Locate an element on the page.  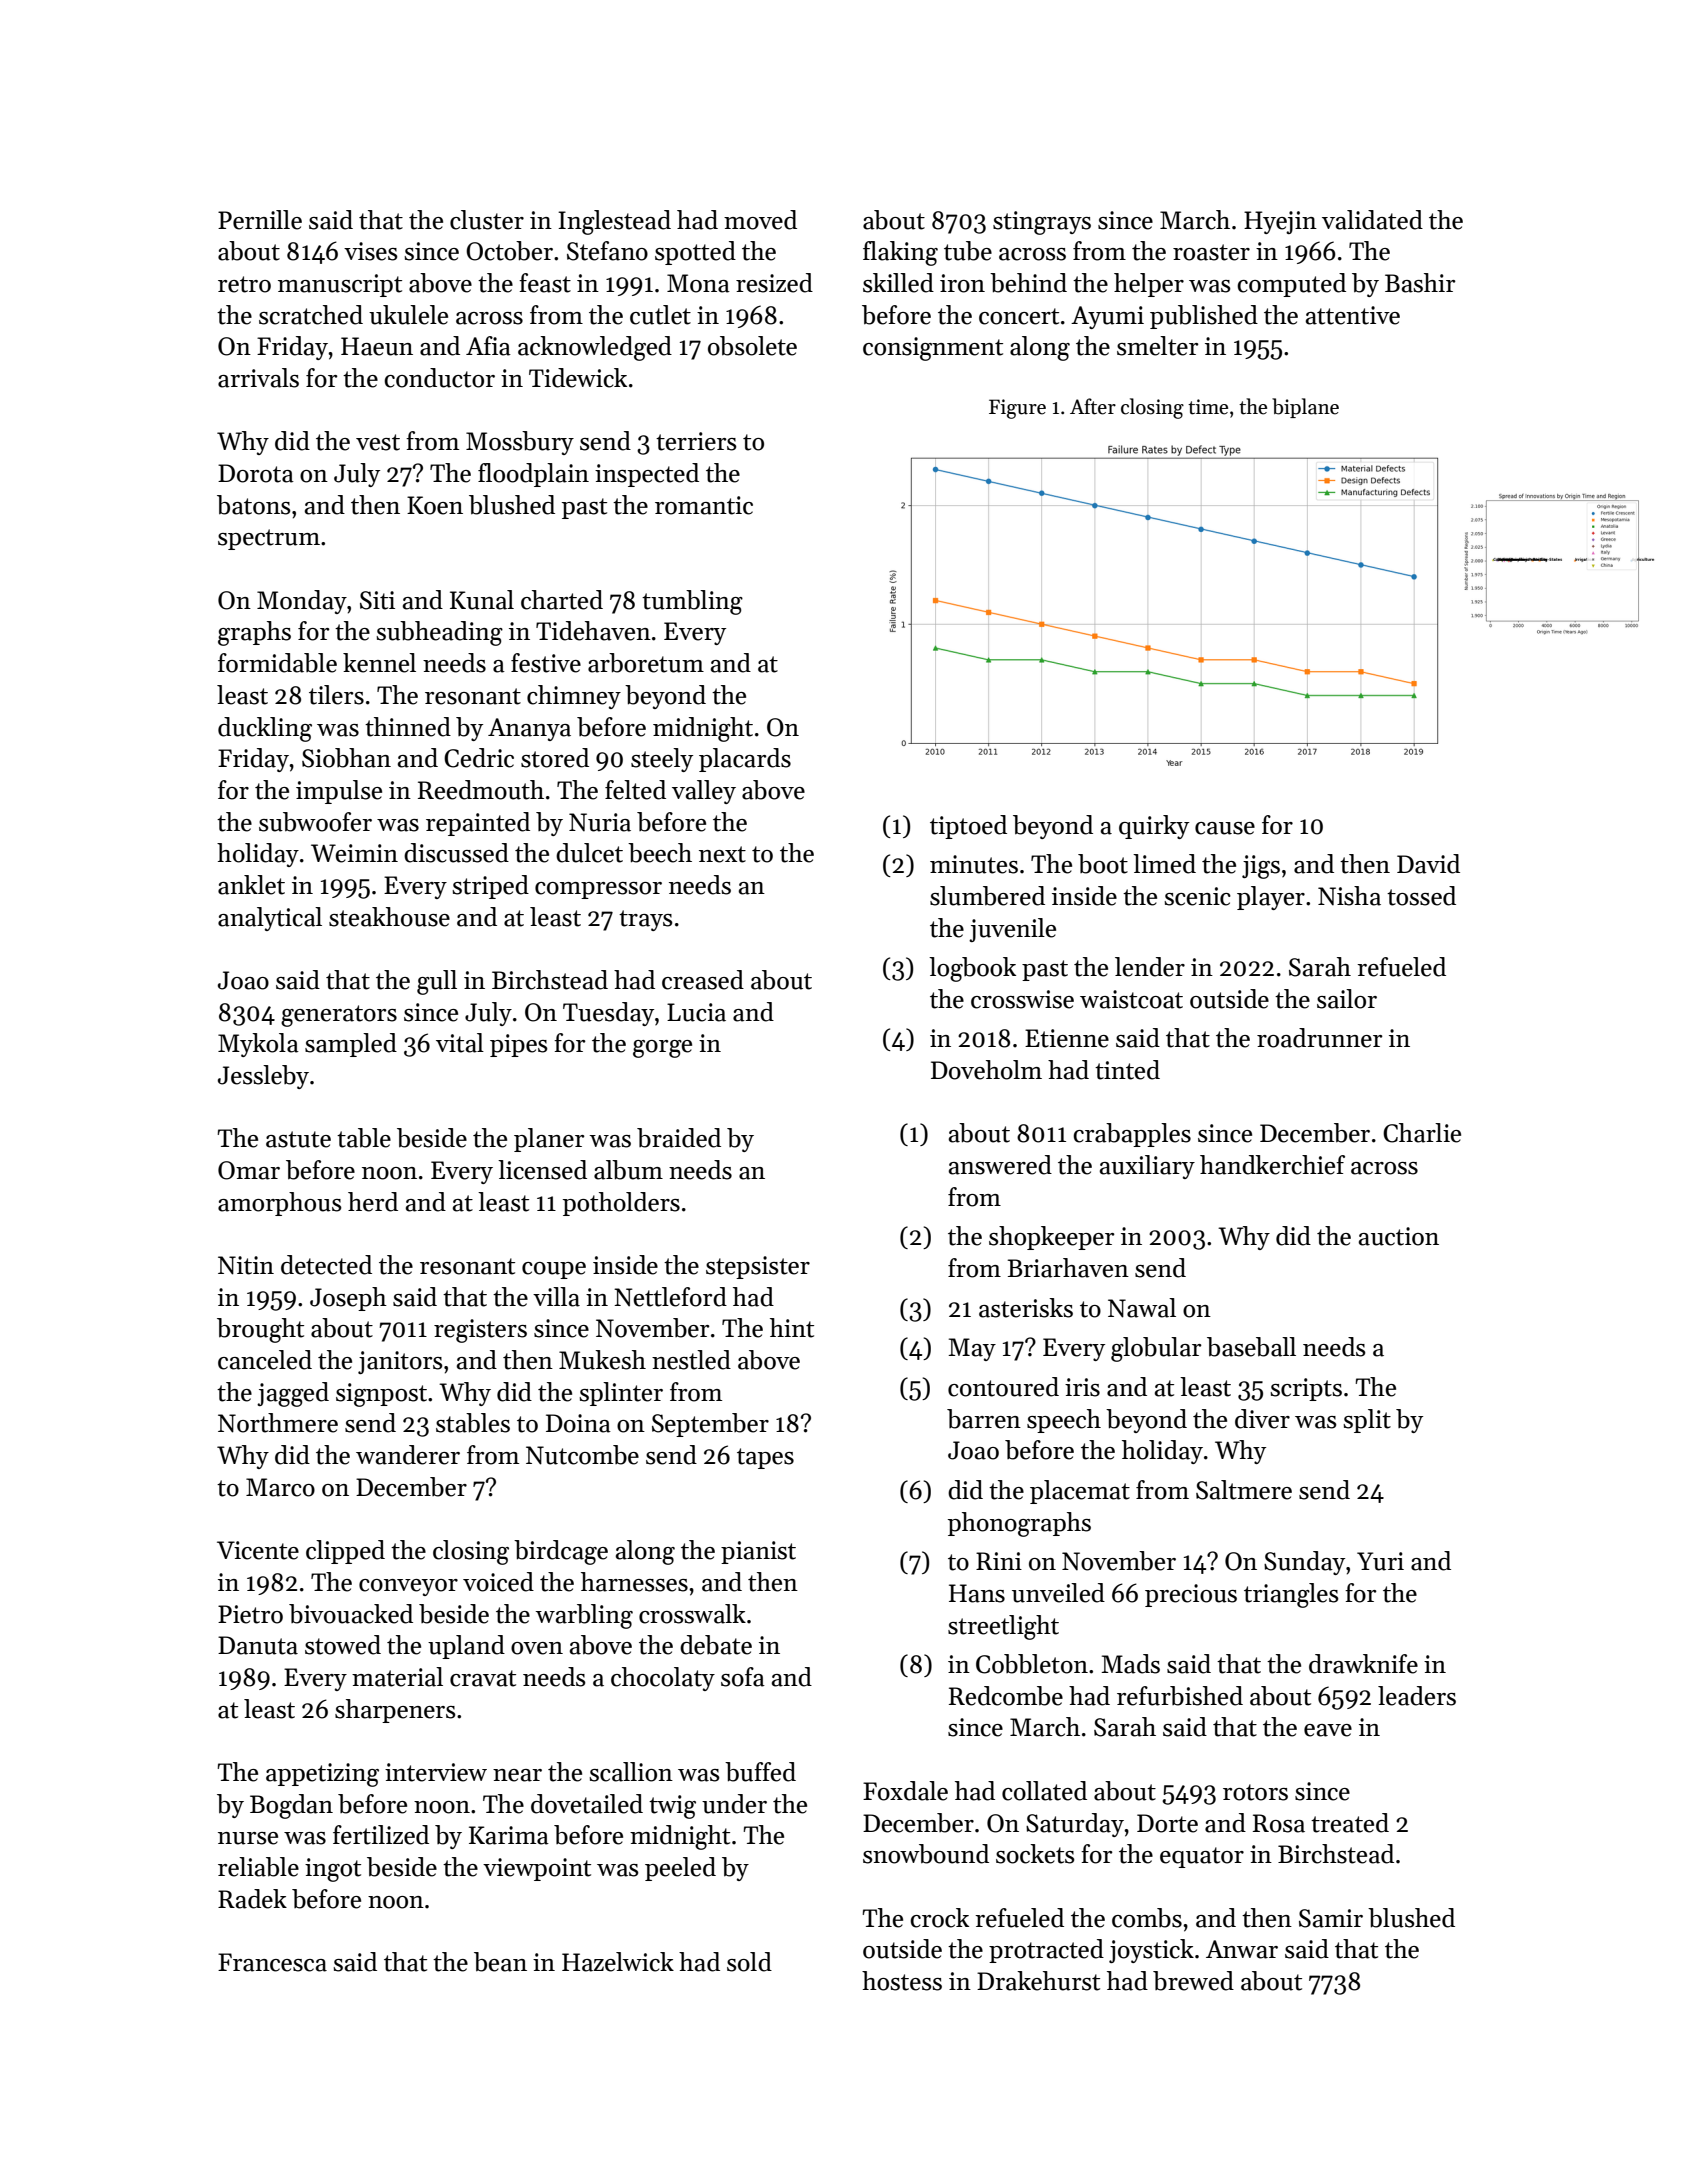
signpost is located at coordinates (381, 1395).
